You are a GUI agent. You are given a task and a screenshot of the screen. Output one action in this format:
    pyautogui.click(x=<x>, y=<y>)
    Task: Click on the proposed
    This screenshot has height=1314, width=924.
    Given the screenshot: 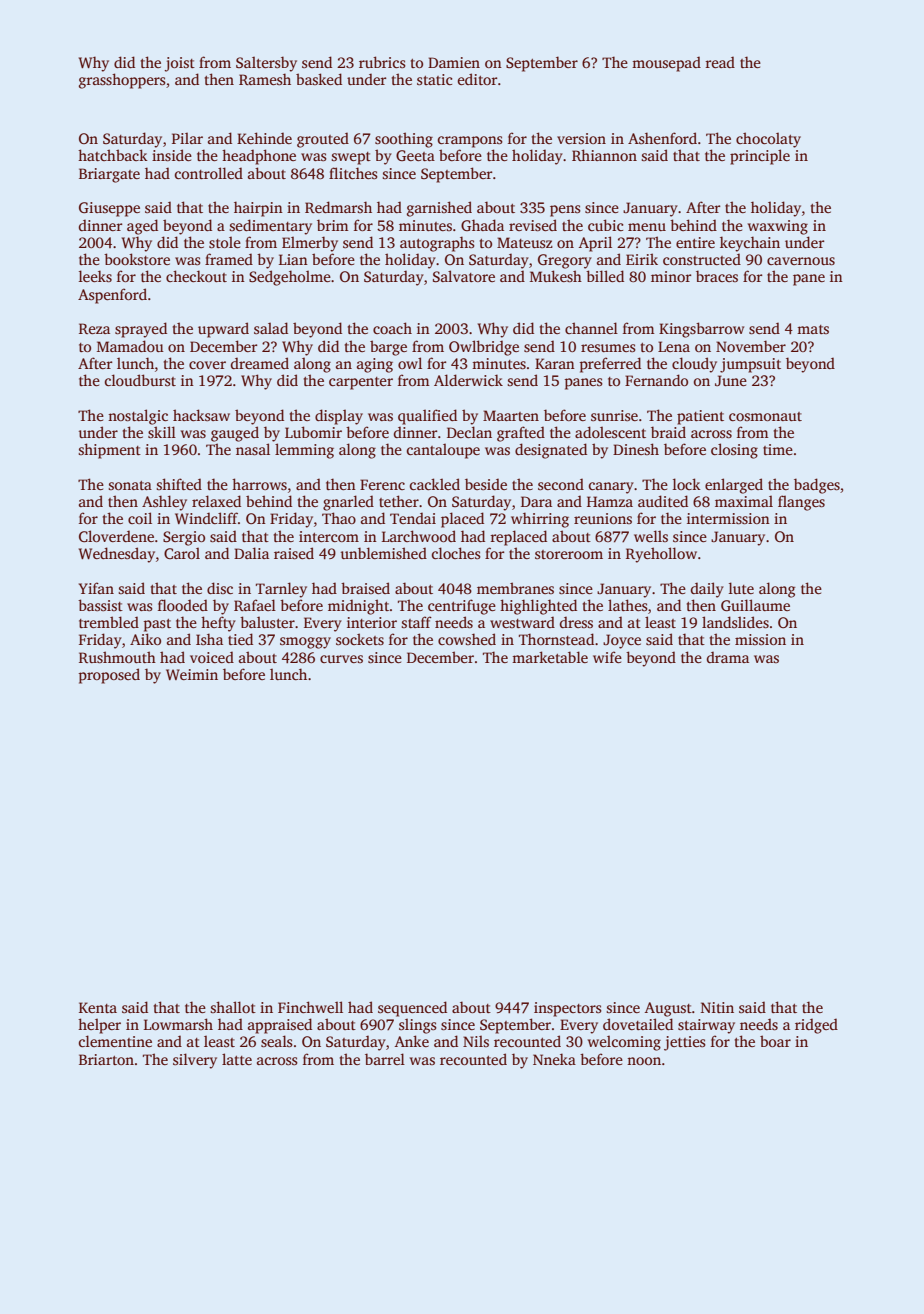 What is the action you would take?
    pyautogui.click(x=109, y=676)
